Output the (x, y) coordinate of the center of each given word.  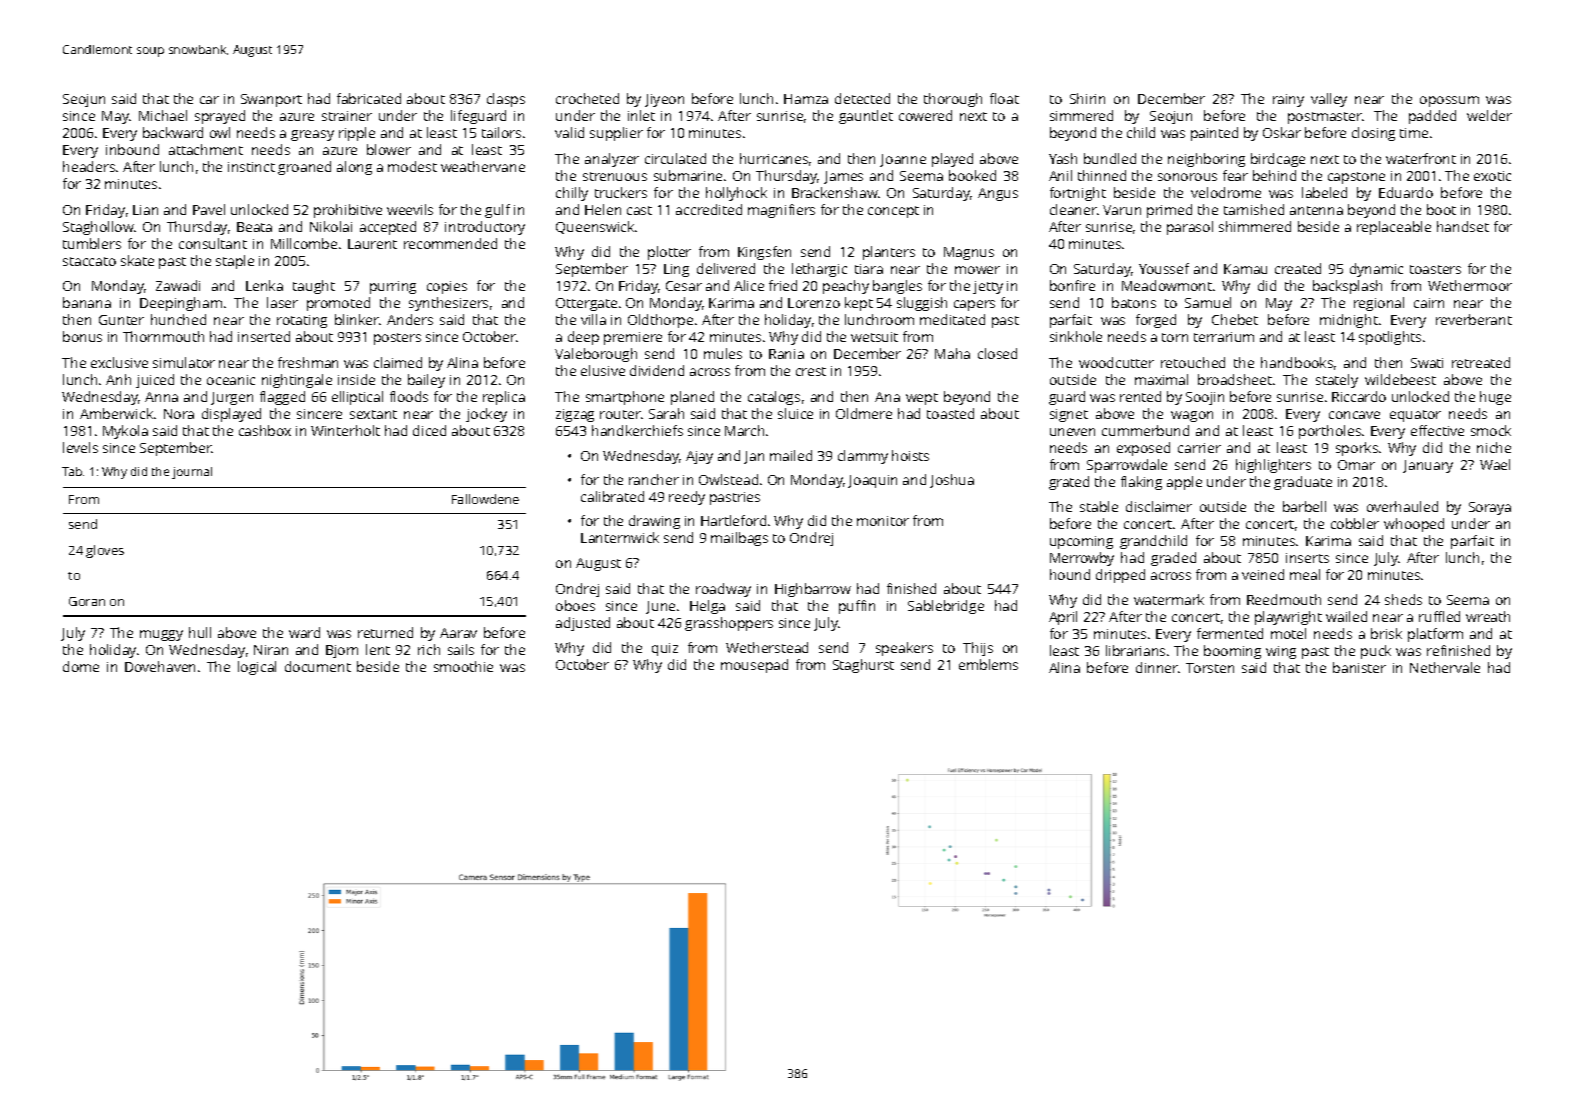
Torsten (1210, 668)
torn (1175, 337)
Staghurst (863, 666)
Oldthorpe (660, 321)
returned (385, 632)
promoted (338, 304)
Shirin (1087, 98)
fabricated (369, 98)
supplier (616, 134)
